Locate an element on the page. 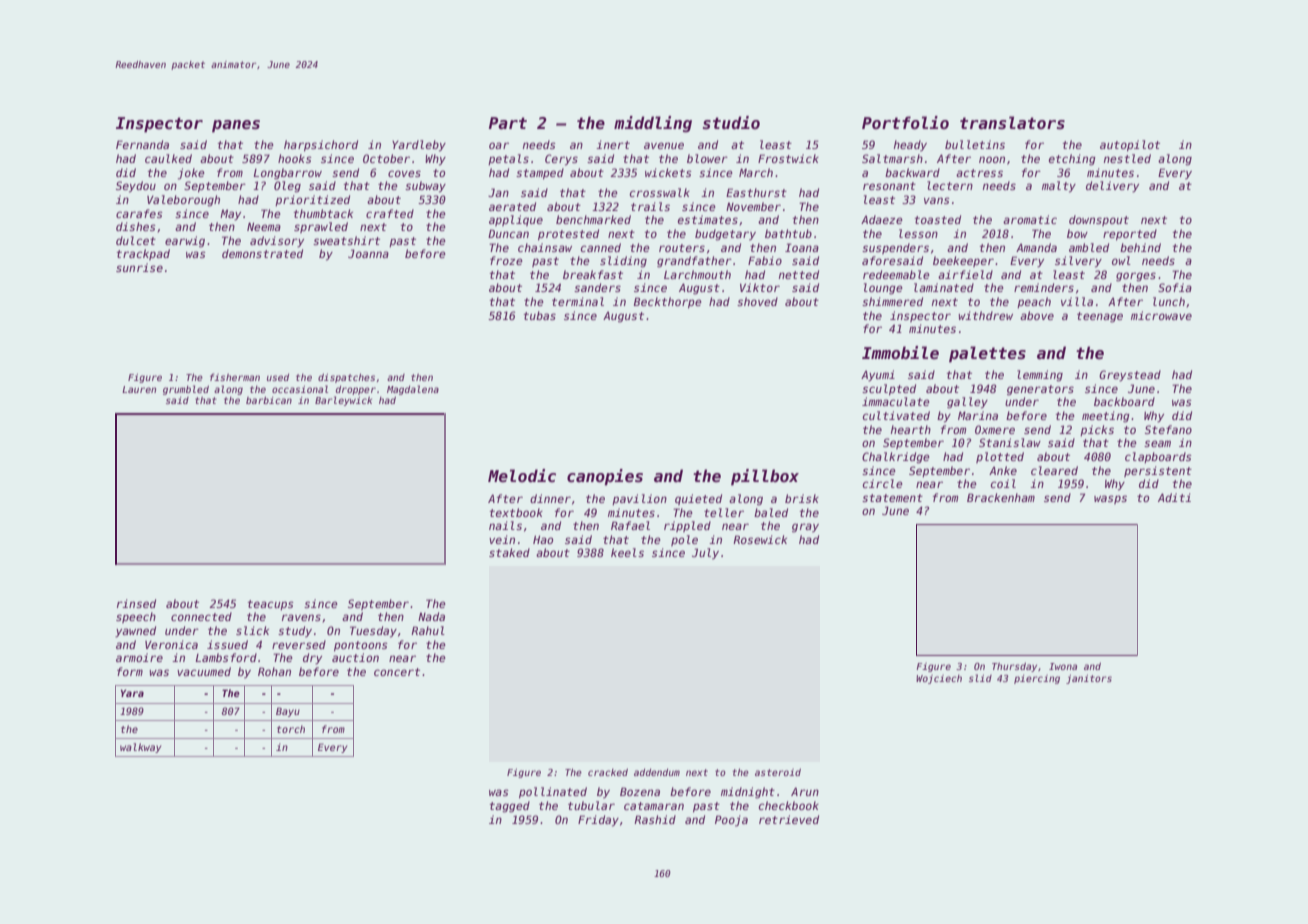 The width and height of the image is (1308, 924). translators is located at coordinates (1012, 123).
